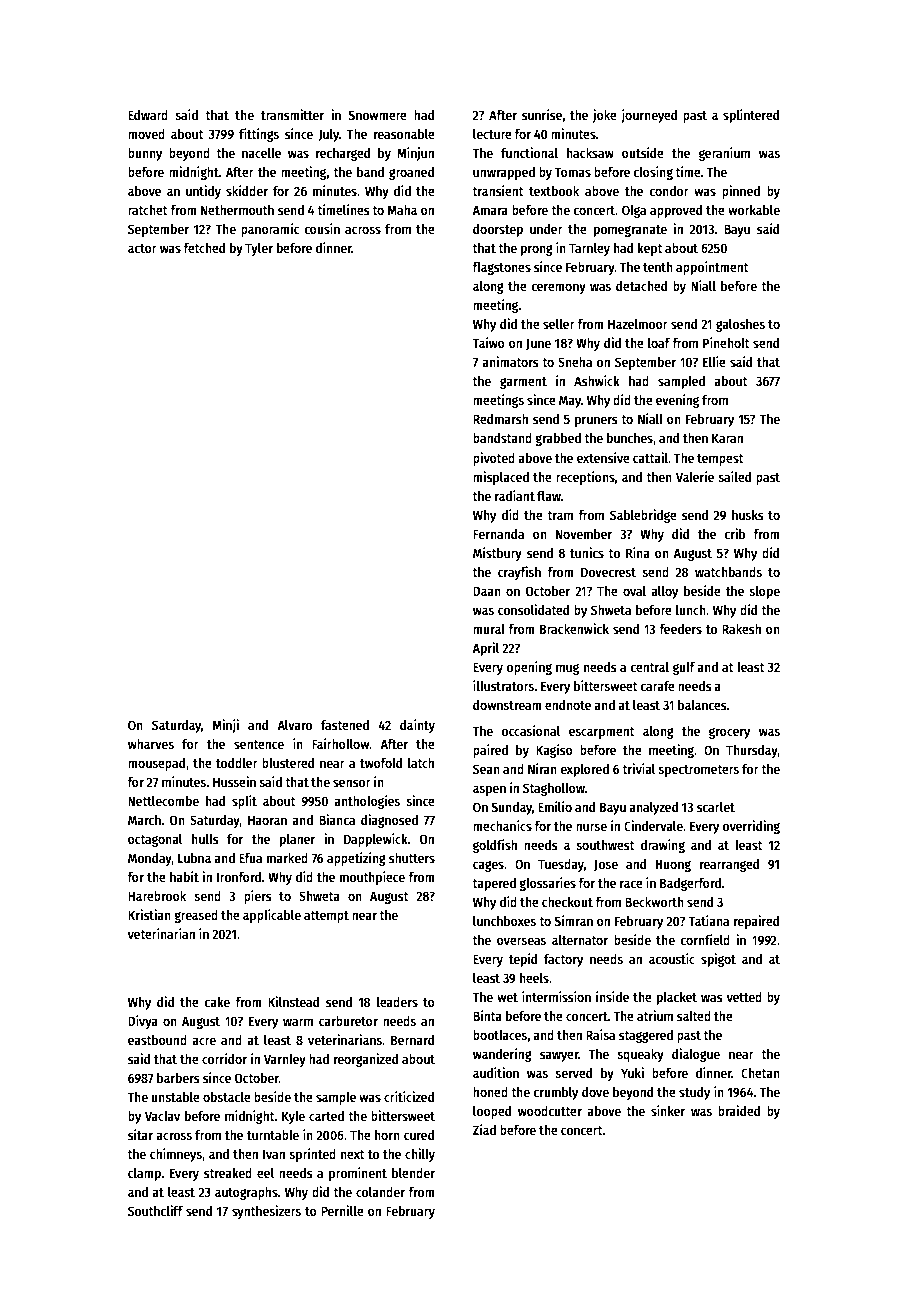 The height and width of the page is (1316, 908). What do you see at coordinates (739, 1110) in the page?
I see `braided` at bounding box center [739, 1110].
